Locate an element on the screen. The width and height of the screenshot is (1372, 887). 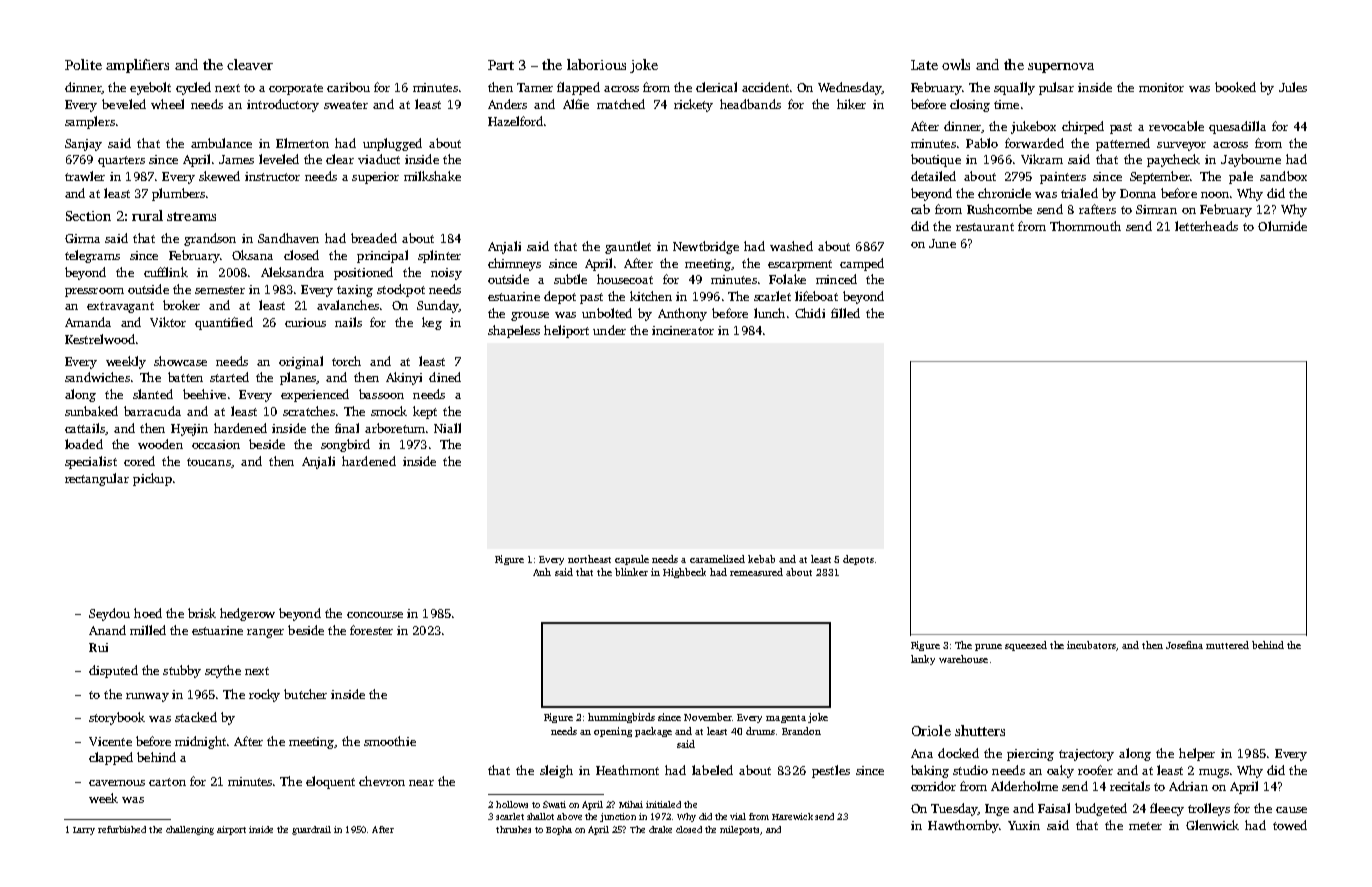
pestles is located at coordinates (831, 771).
